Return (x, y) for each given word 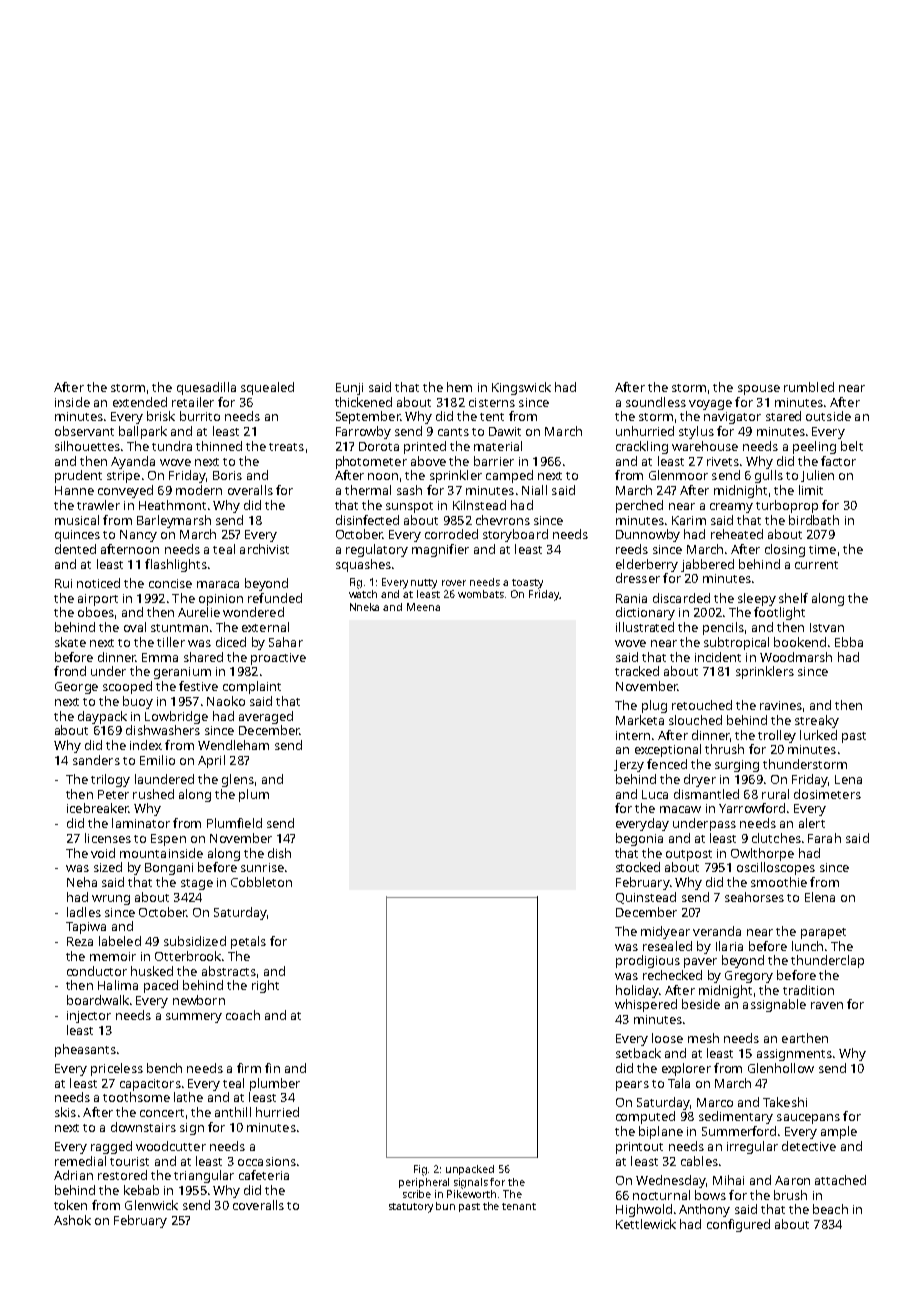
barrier (494, 461)
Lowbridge (176, 717)
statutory (411, 1208)
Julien (817, 476)
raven (827, 1005)
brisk (161, 416)
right (265, 986)
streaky (817, 721)
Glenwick (151, 1205)
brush (790, 1195)
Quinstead (646, 898)
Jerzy (629, 766)
